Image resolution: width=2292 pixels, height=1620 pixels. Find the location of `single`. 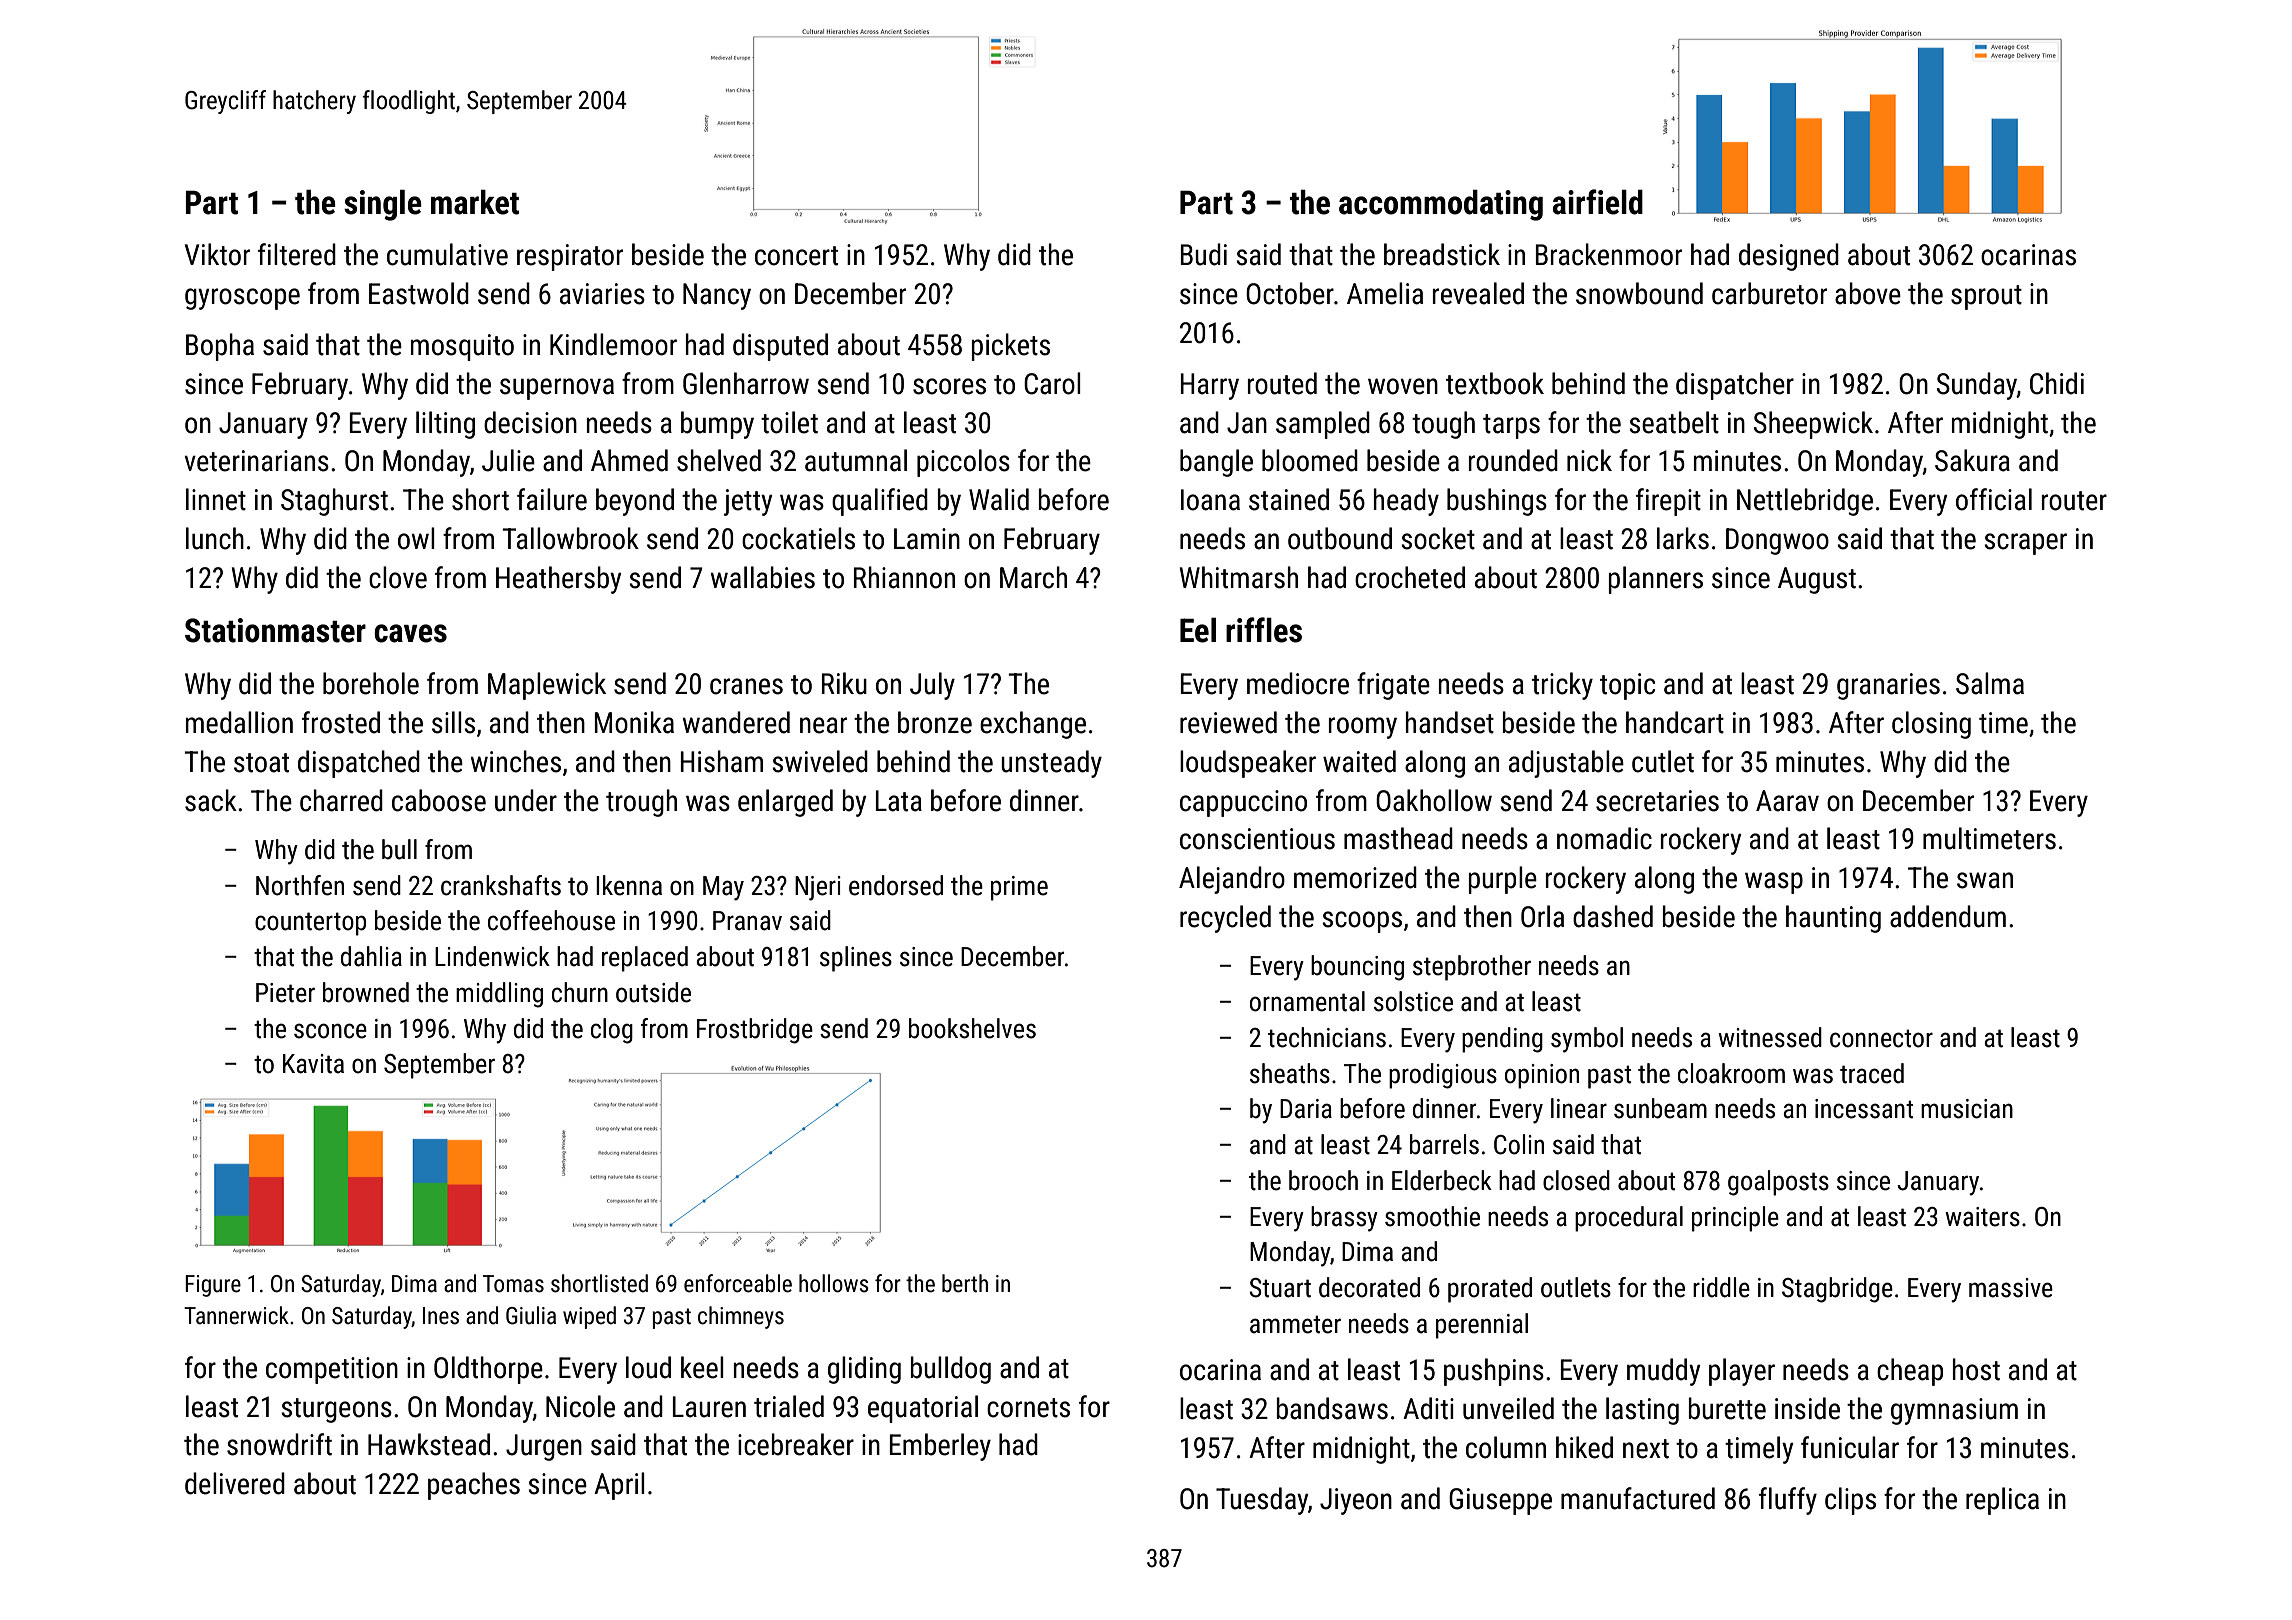

single is located at coordinates (383, 205).
